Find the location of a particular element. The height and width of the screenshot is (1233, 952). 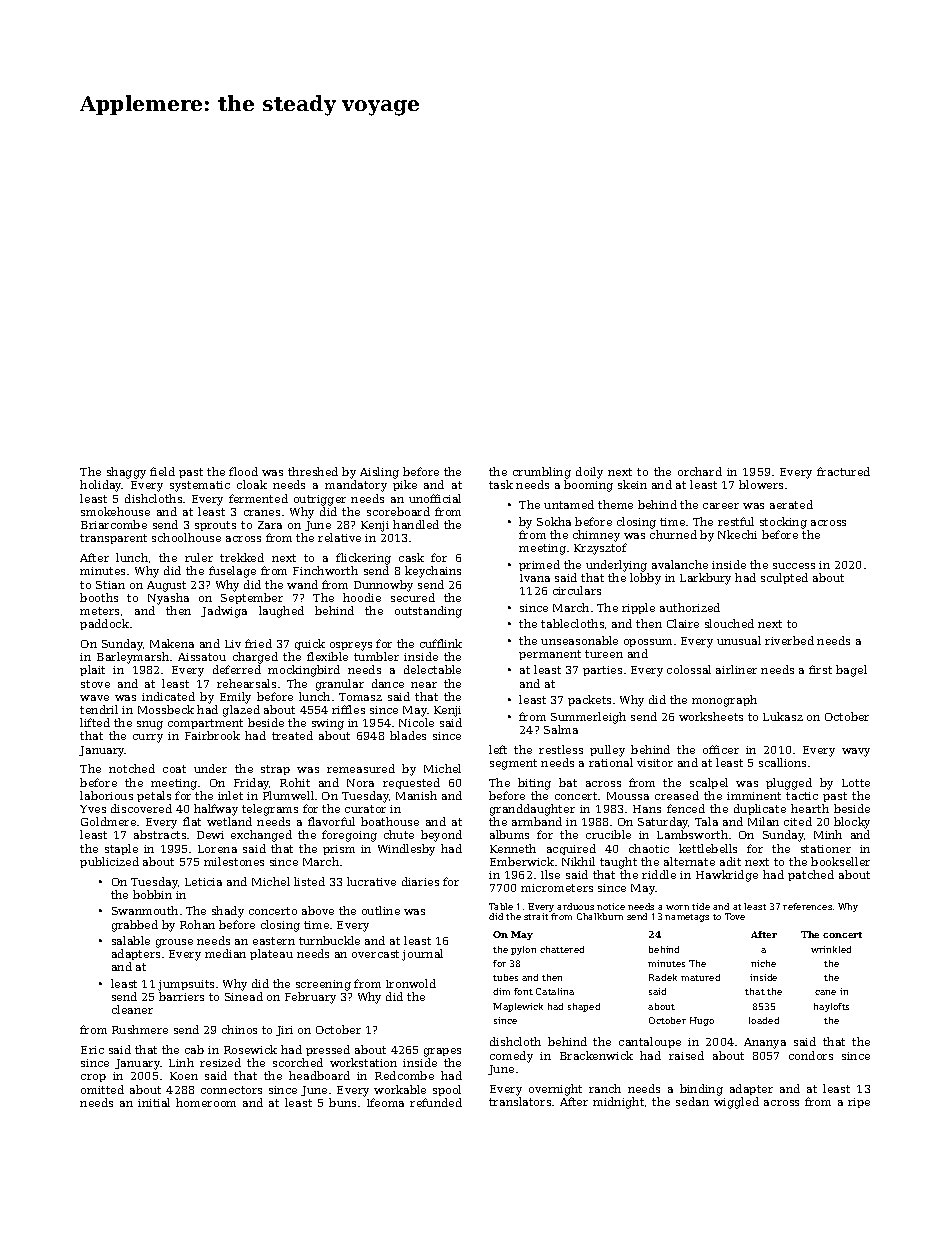

homeroom is located at coordinates (206, 1102).
